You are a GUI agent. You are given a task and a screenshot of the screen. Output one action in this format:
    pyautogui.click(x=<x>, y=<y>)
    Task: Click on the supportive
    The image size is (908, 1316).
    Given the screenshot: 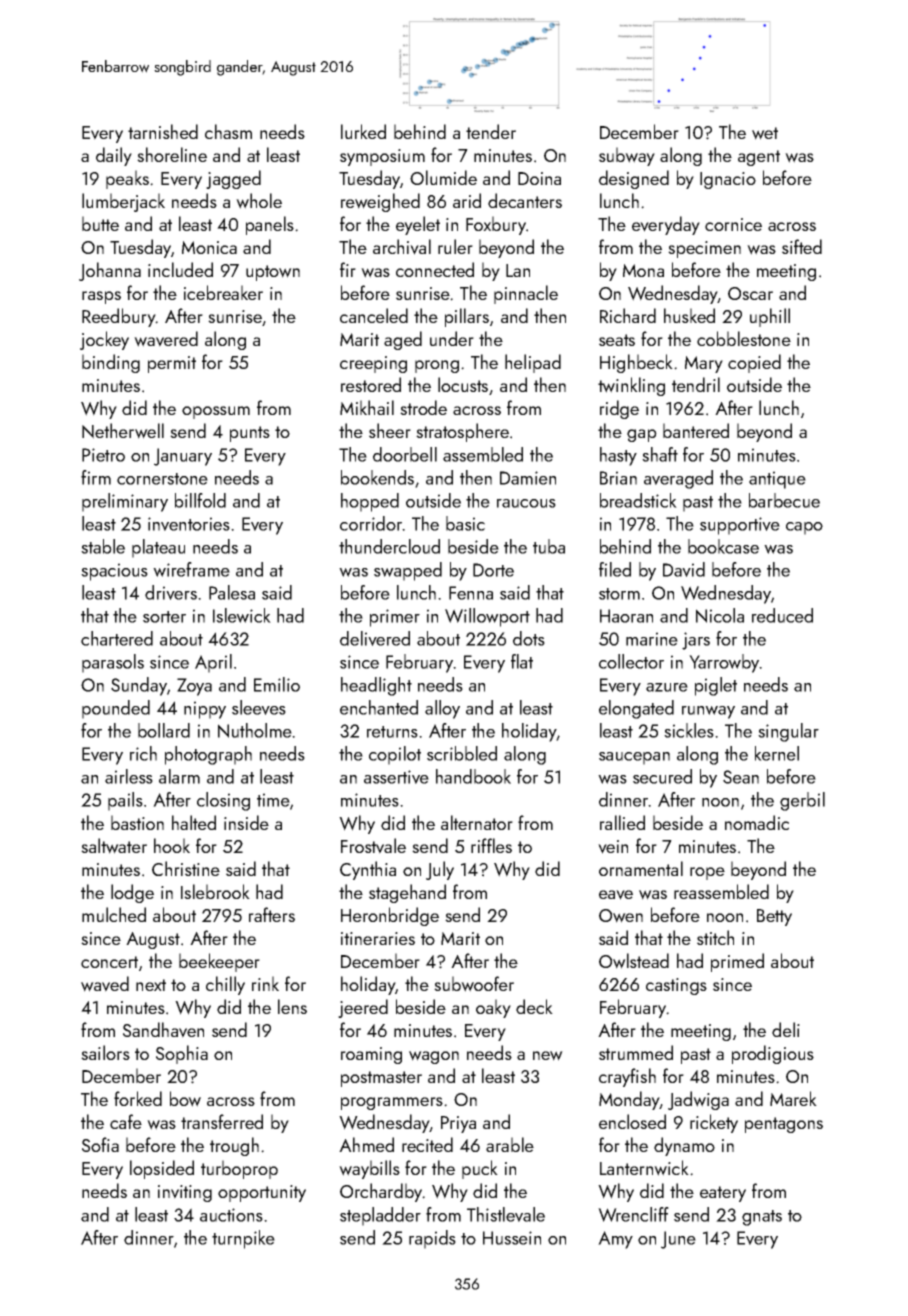 What is the action you would take?
    pyautogui.click(x=740, y=526)
